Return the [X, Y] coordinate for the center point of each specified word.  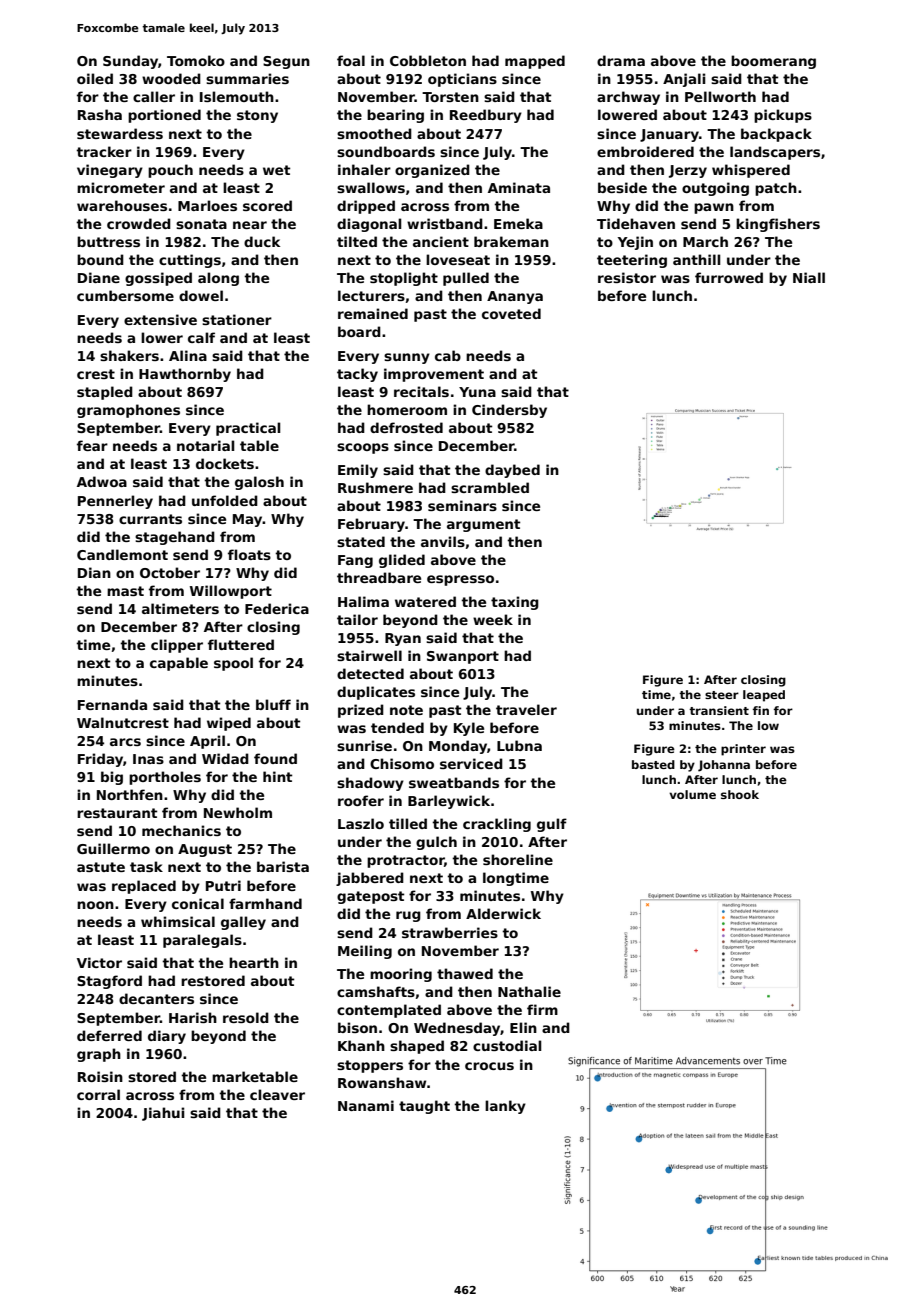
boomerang [773, 62]
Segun [286, 62]
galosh [259, 483]
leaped [764, 696]
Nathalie [529, 991]
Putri [223, 885]
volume [692, 794]
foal [351, 60]
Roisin [100, 1076]
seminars [462, 505]
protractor [405, 861]
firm [542, 1009]
